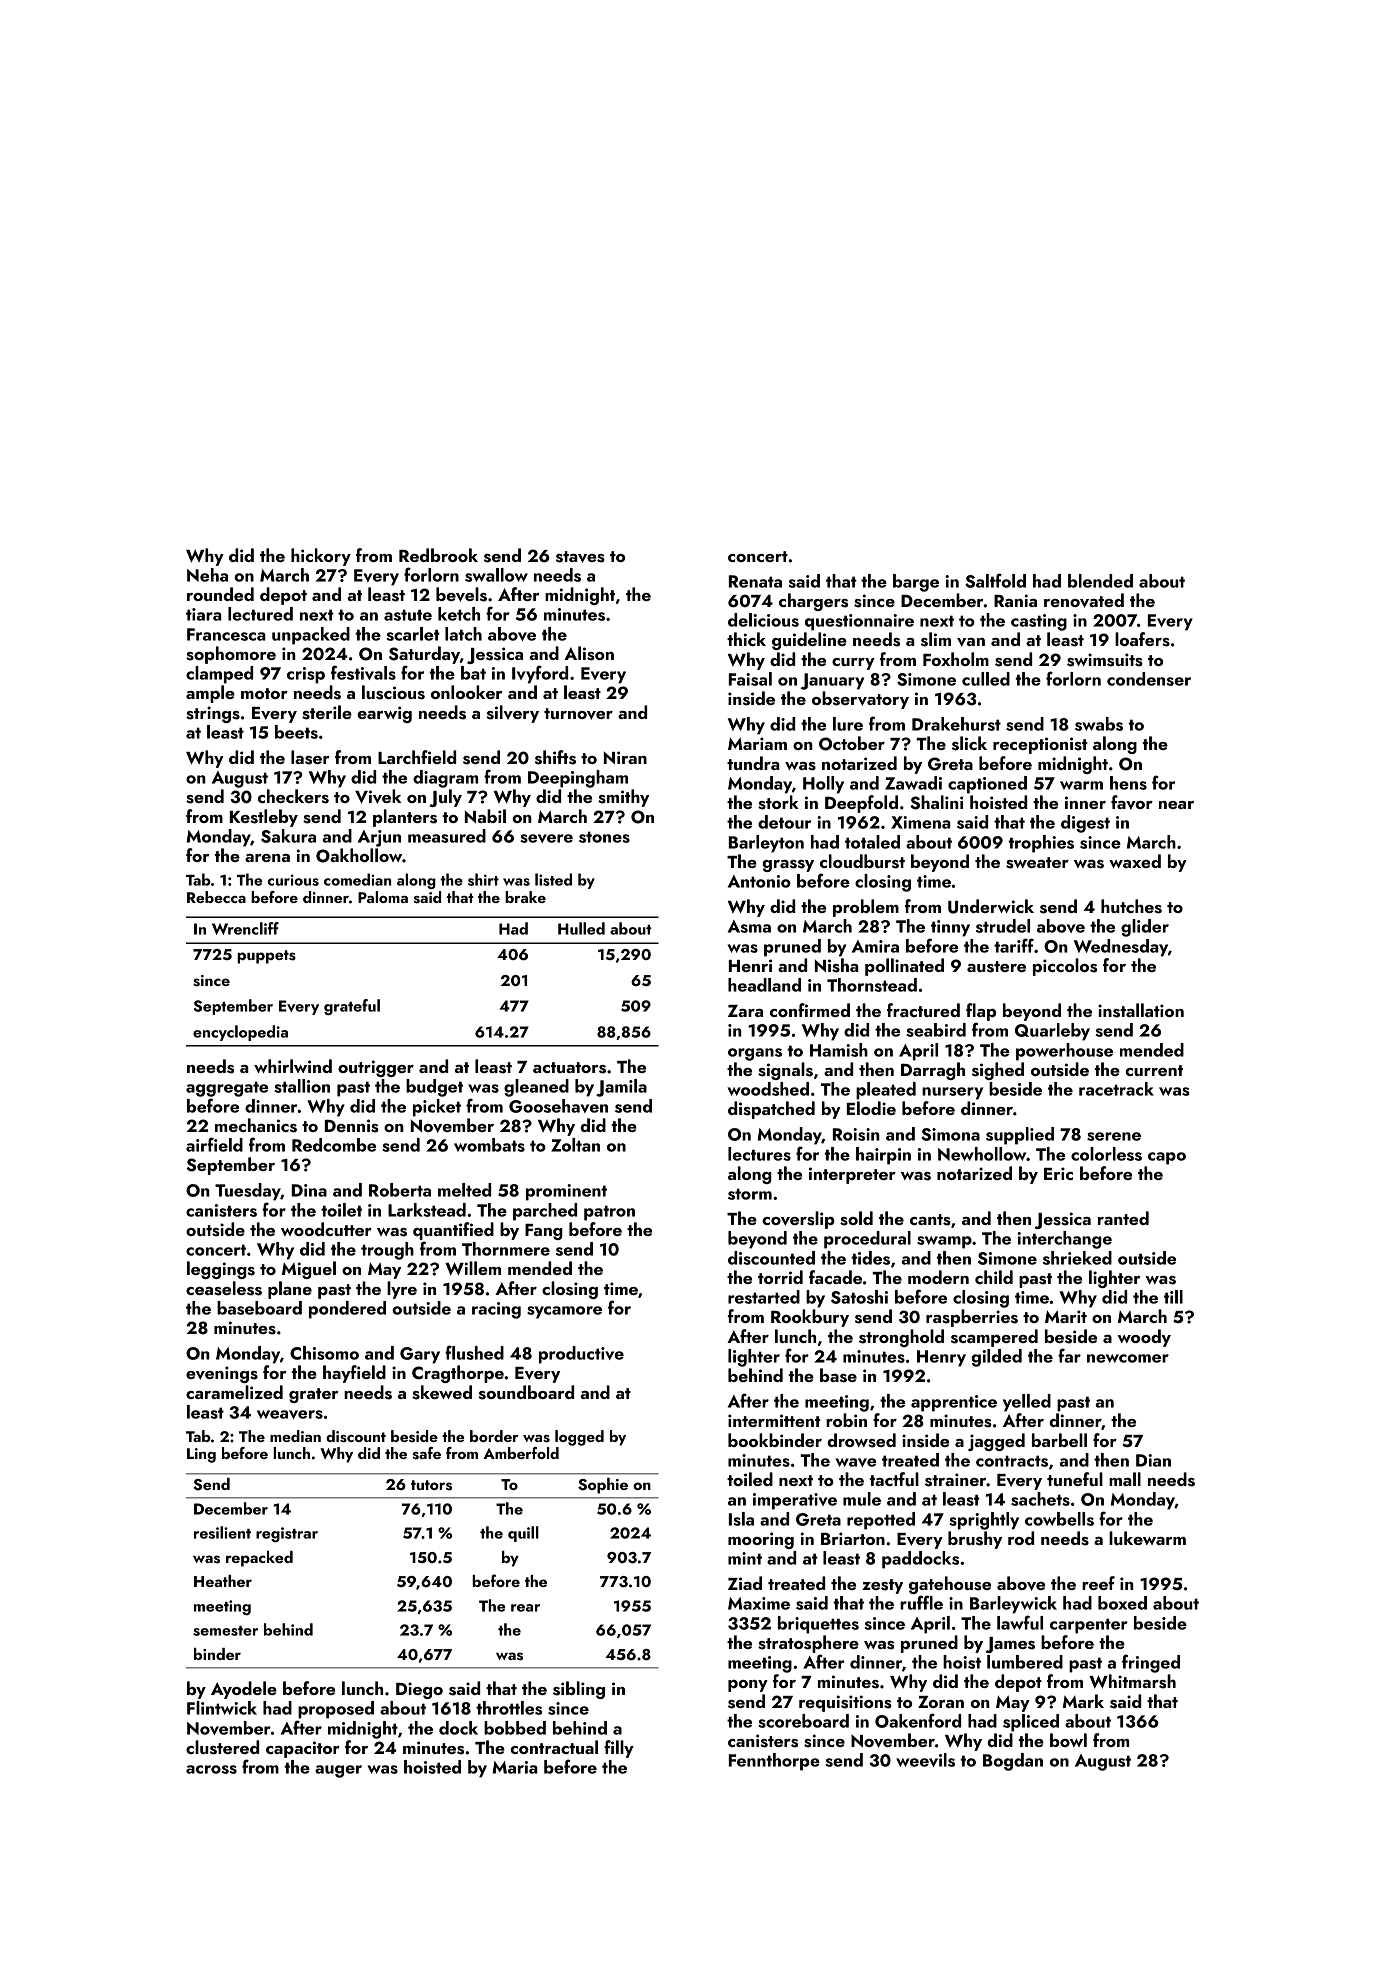 The width and height of the page is (1386, 1969). Describe the element at coordinates (224, 1288) in the page. I see `ceaseless` at that location.
